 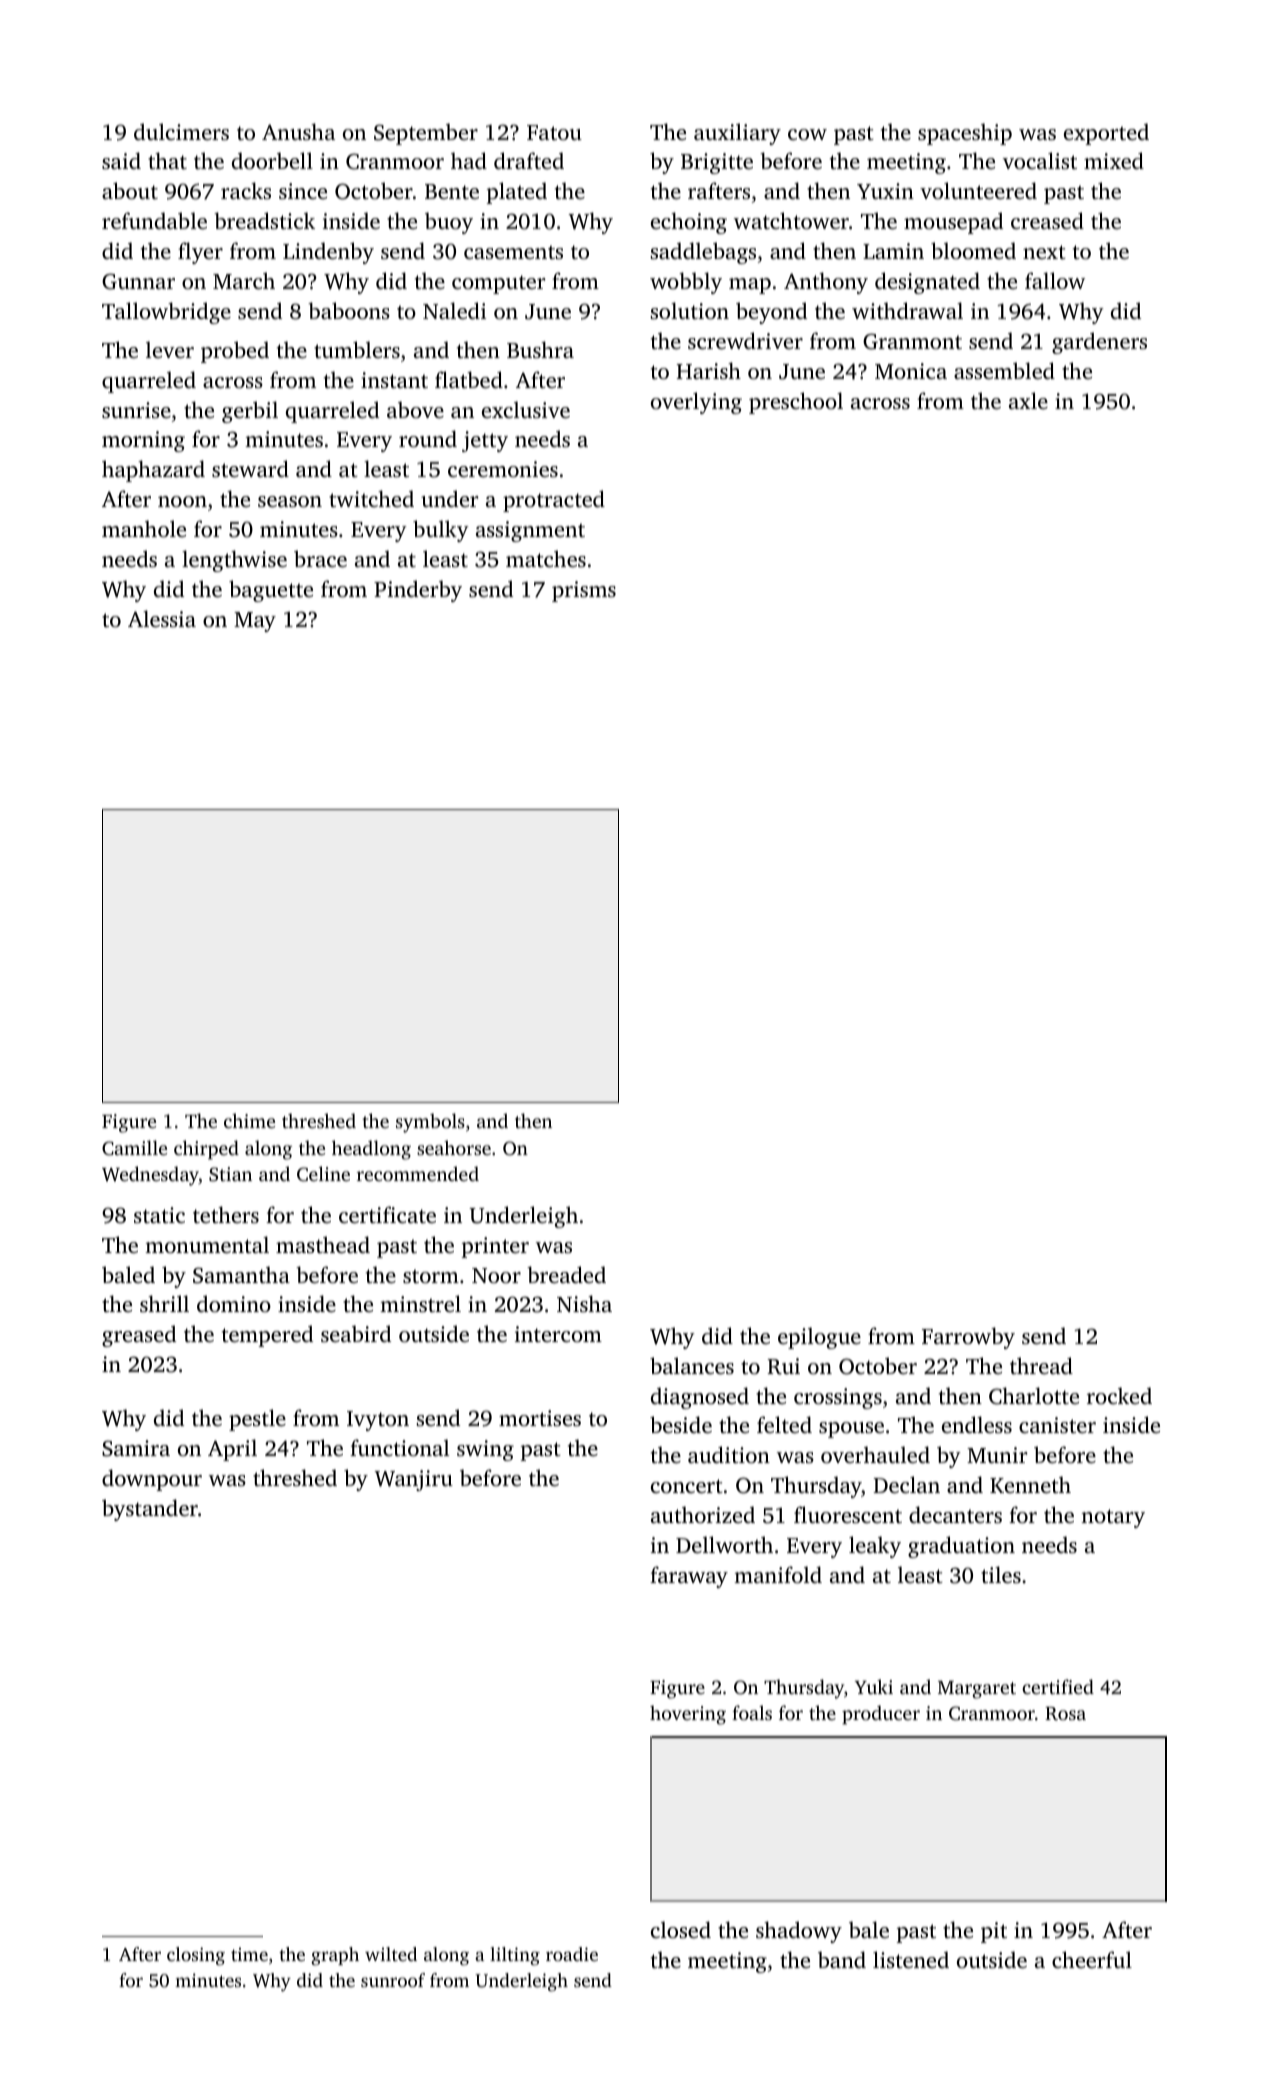 I want to click on Nisha, so click(x=584, y=1303).
